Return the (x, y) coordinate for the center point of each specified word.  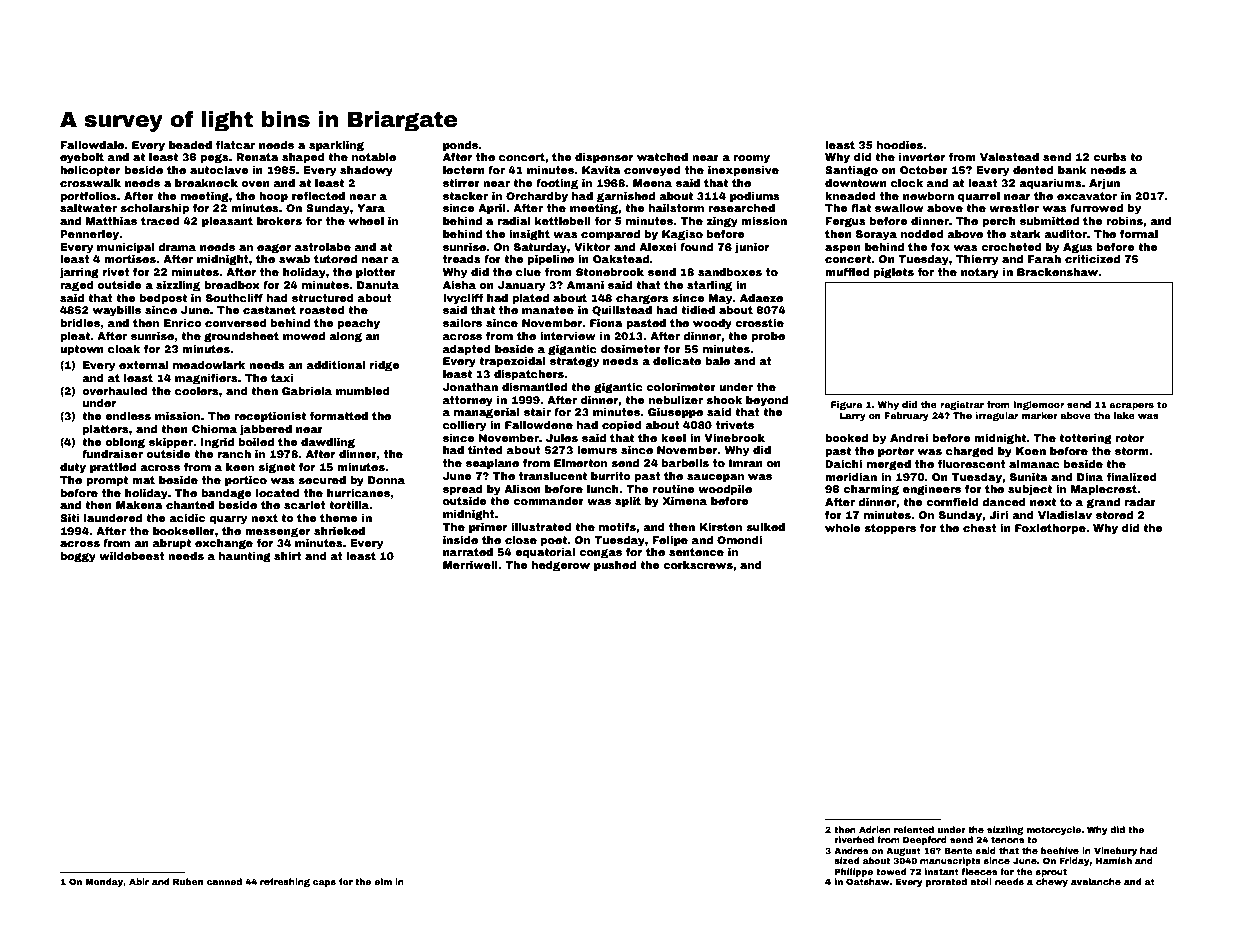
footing (557, 184)
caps (324, 883)
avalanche (1096, 881)
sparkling (336, 146)
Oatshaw (868, 881)
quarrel (979, 197)
